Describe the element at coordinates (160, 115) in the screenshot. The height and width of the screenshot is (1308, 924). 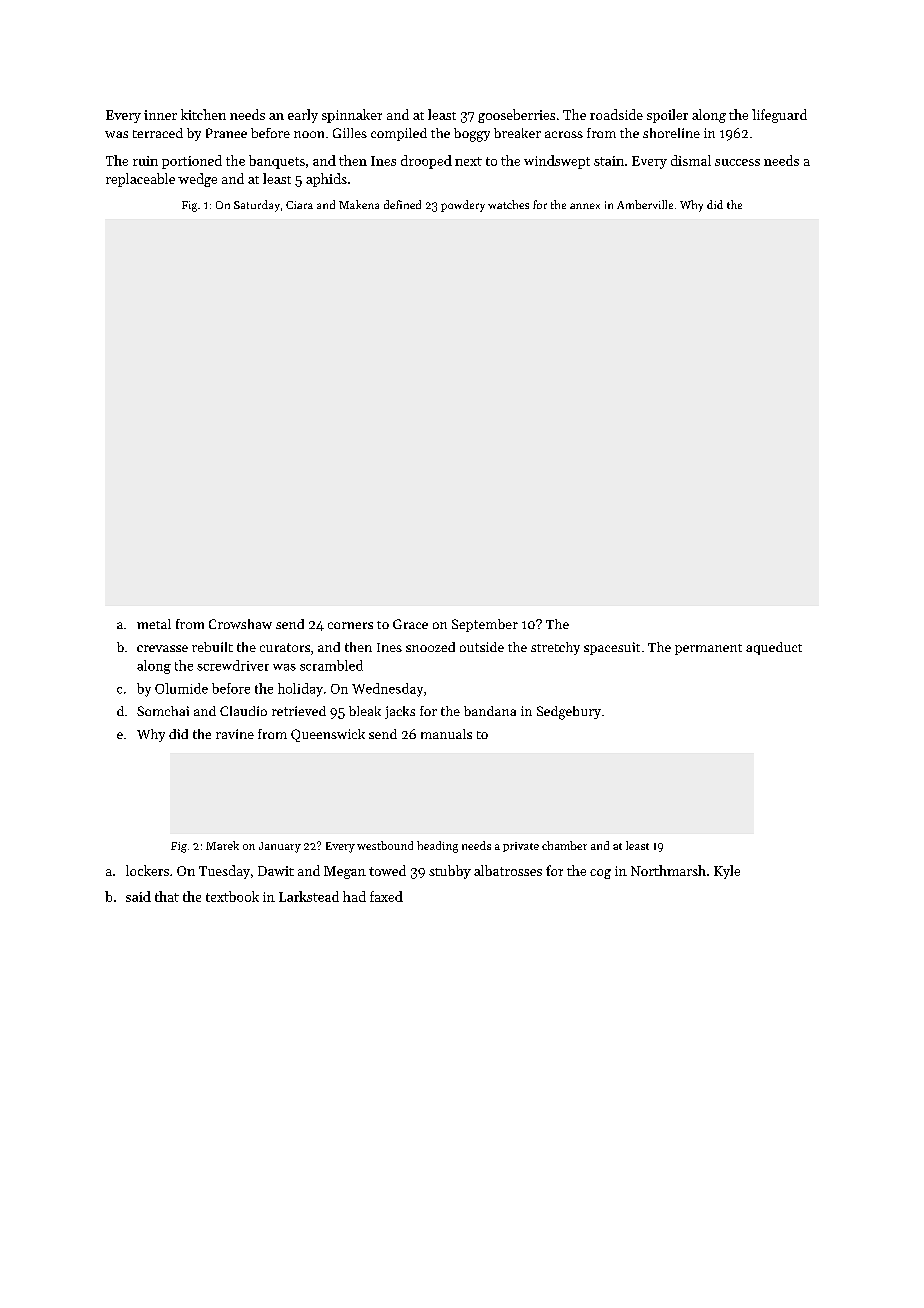
I see `inner` at that location.
